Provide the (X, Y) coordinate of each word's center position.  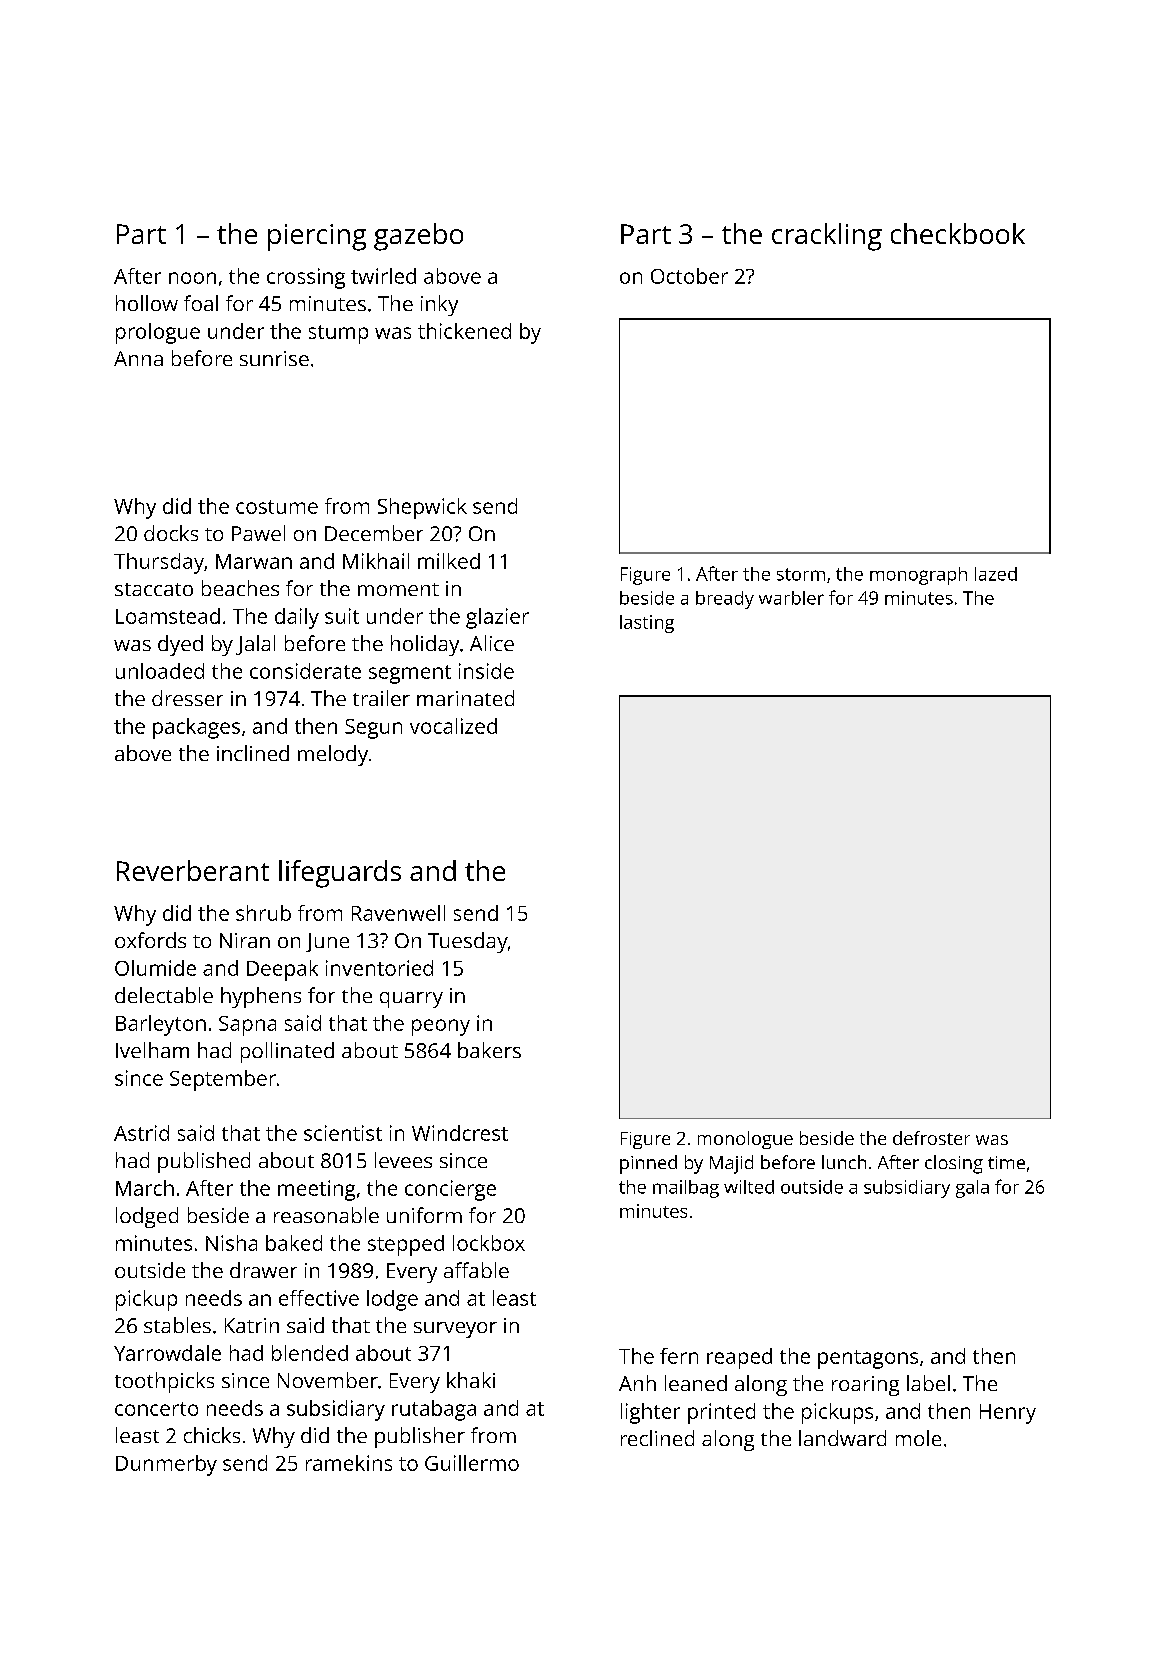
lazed (996, 574)
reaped (739, 1358)
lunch (844, 1162)
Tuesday (468, 942)
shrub (263, 913)
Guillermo (472, 1463)
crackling (827, 237)
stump (338, 334)
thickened (464, 331)
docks (171, 533)
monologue (745, 1140)
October (689, 276)
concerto (156, 1409)
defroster (931, 1138)
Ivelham (152, 1050)
